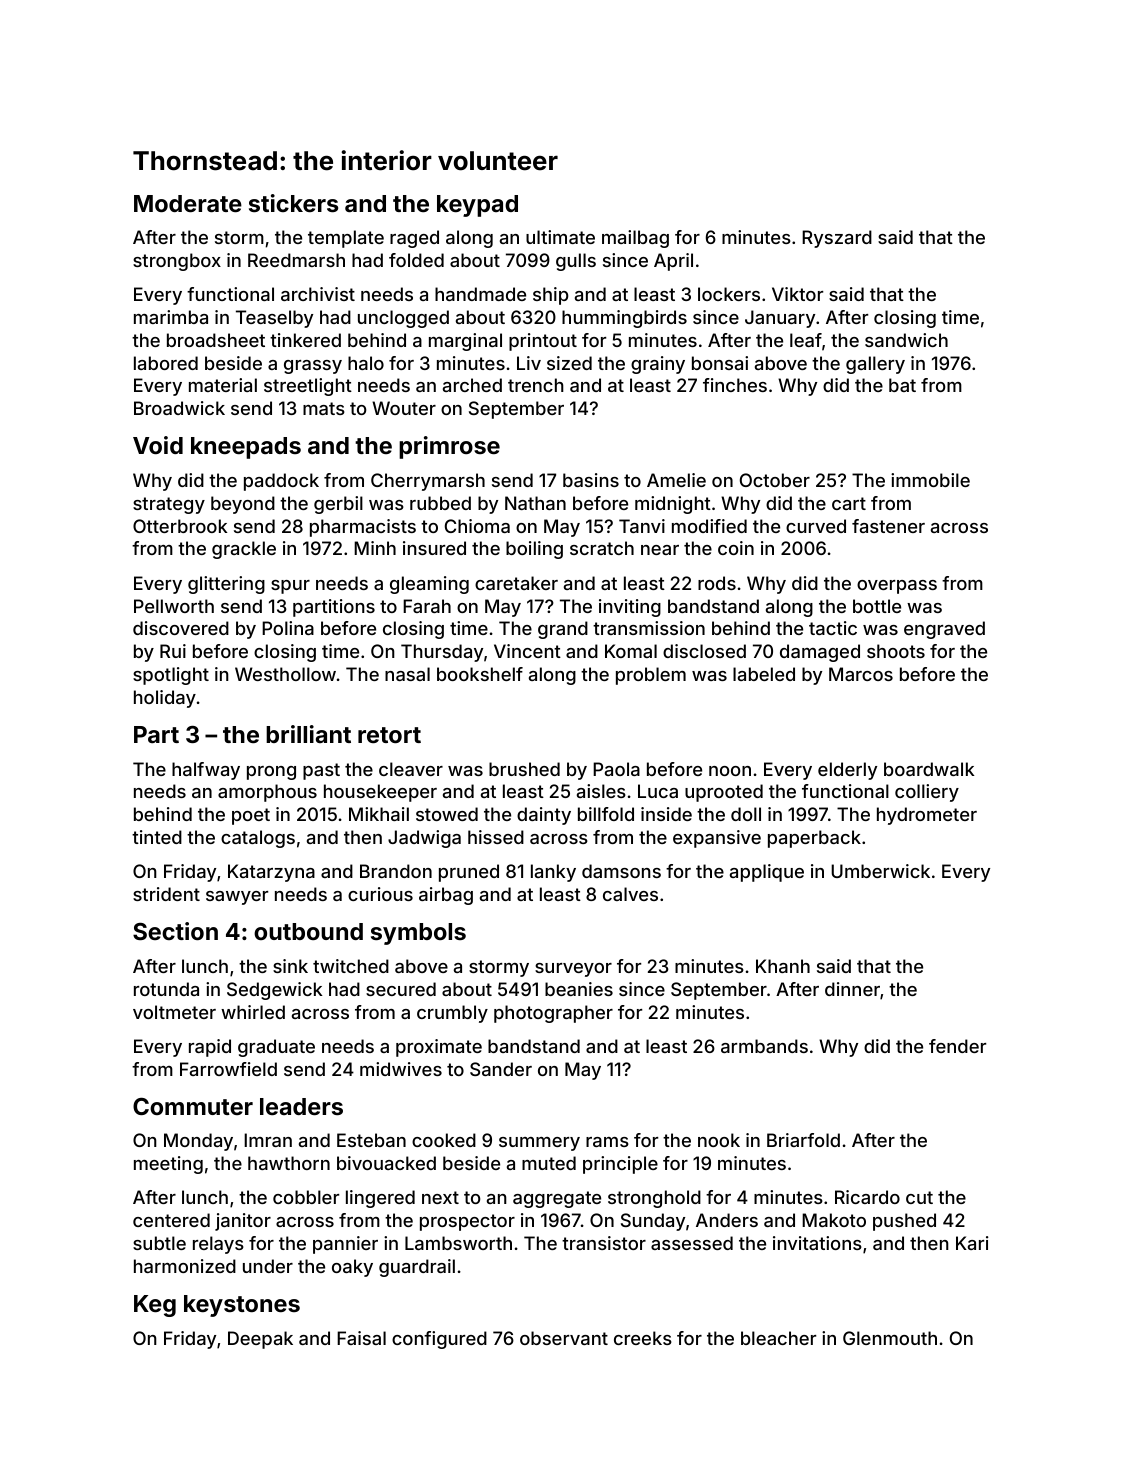  What do you see at coordinates (929, 769) in the page?
I see `boardwalk` at bounding box center [929, 769].
